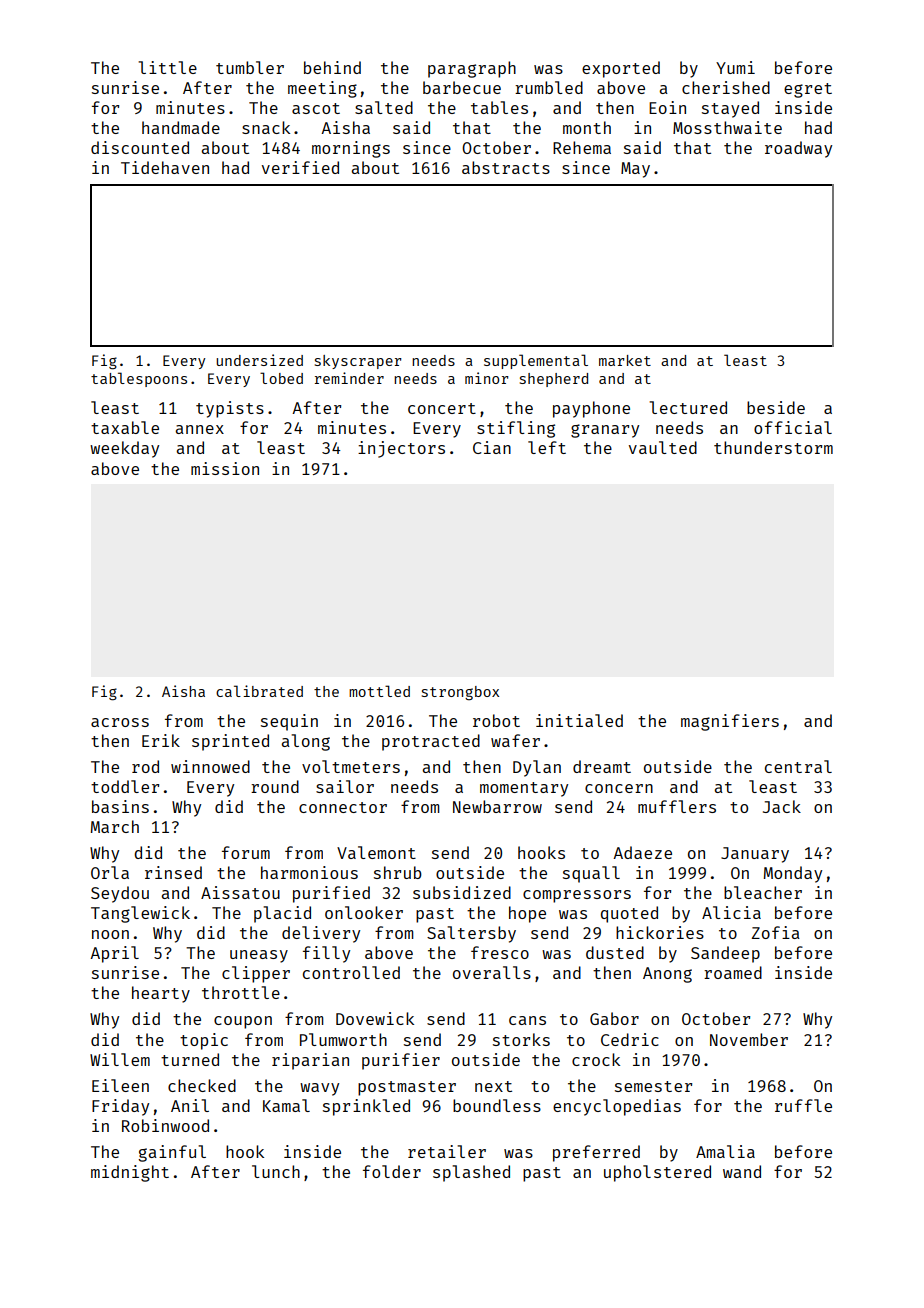 The image size is (924, 1308). What do you see at coordinates (667, 107) in the screenshot?
I see `Eoin` at bounding box center [667, 107].
